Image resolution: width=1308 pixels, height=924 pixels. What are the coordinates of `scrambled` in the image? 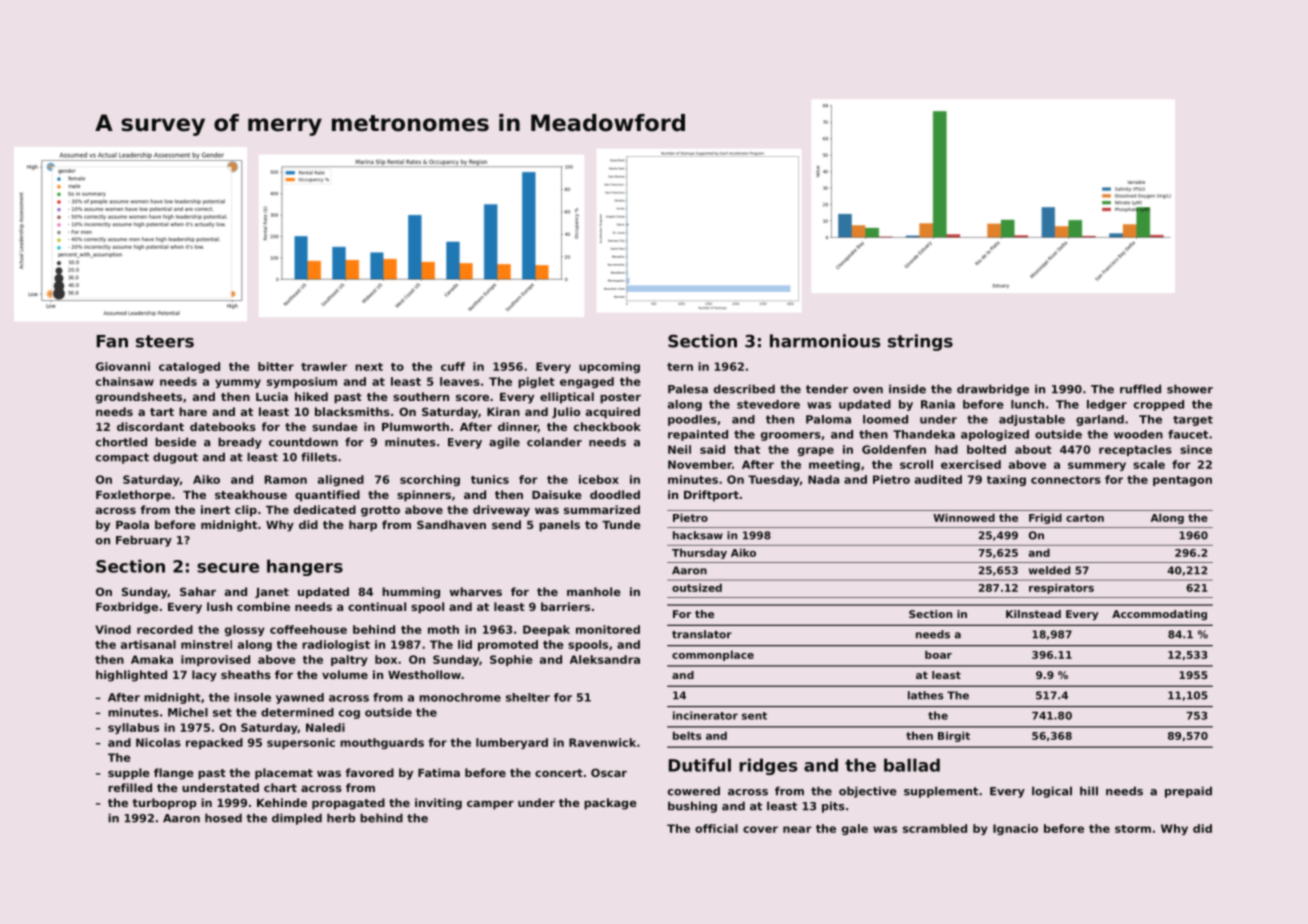 It's located at (935, 828).
